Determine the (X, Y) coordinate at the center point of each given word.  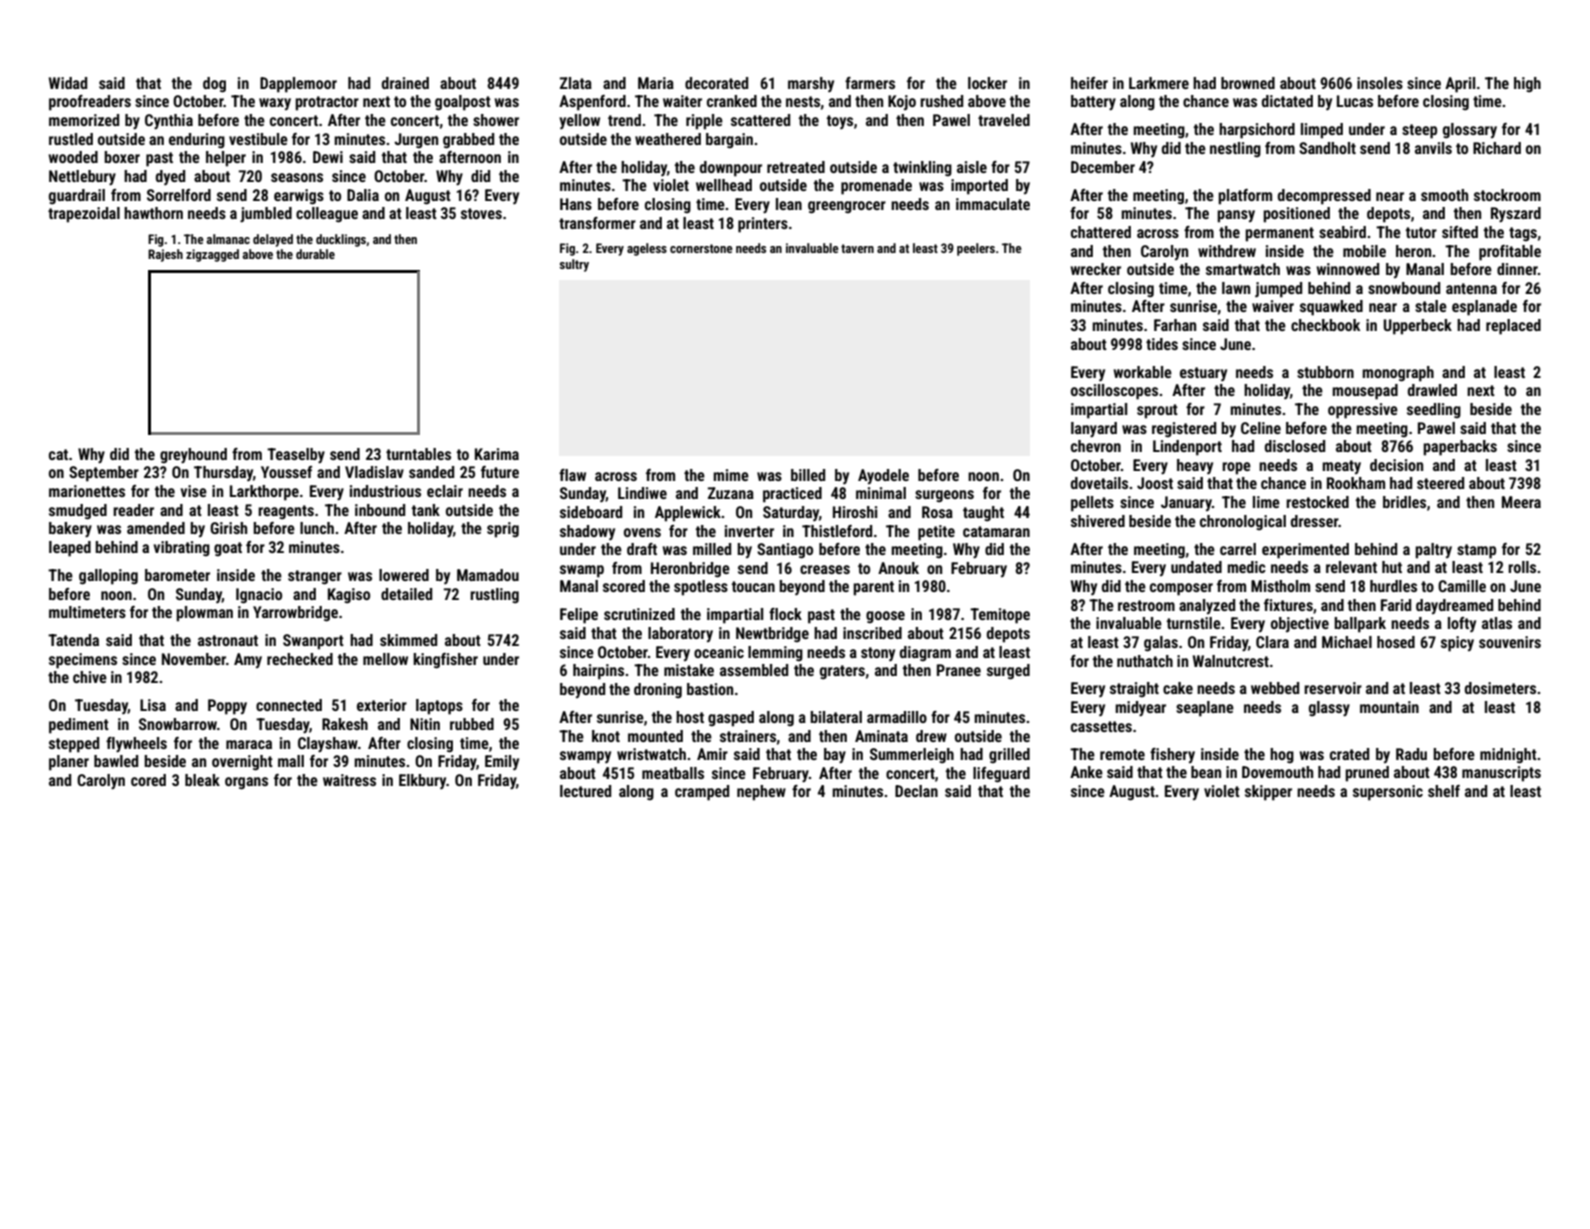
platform (1245, 197)
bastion (710, 689)
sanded (431, 472)
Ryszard (1516, 215)
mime (731, 475)
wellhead (724, 185)
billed (808, 475)
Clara (1272, 642)
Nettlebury (82, 178)
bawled (116, 761)
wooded (73, 157)
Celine (1261, 428)
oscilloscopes (1114, 392)
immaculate (993, 204)
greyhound (193, 456)
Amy (248, 660)
